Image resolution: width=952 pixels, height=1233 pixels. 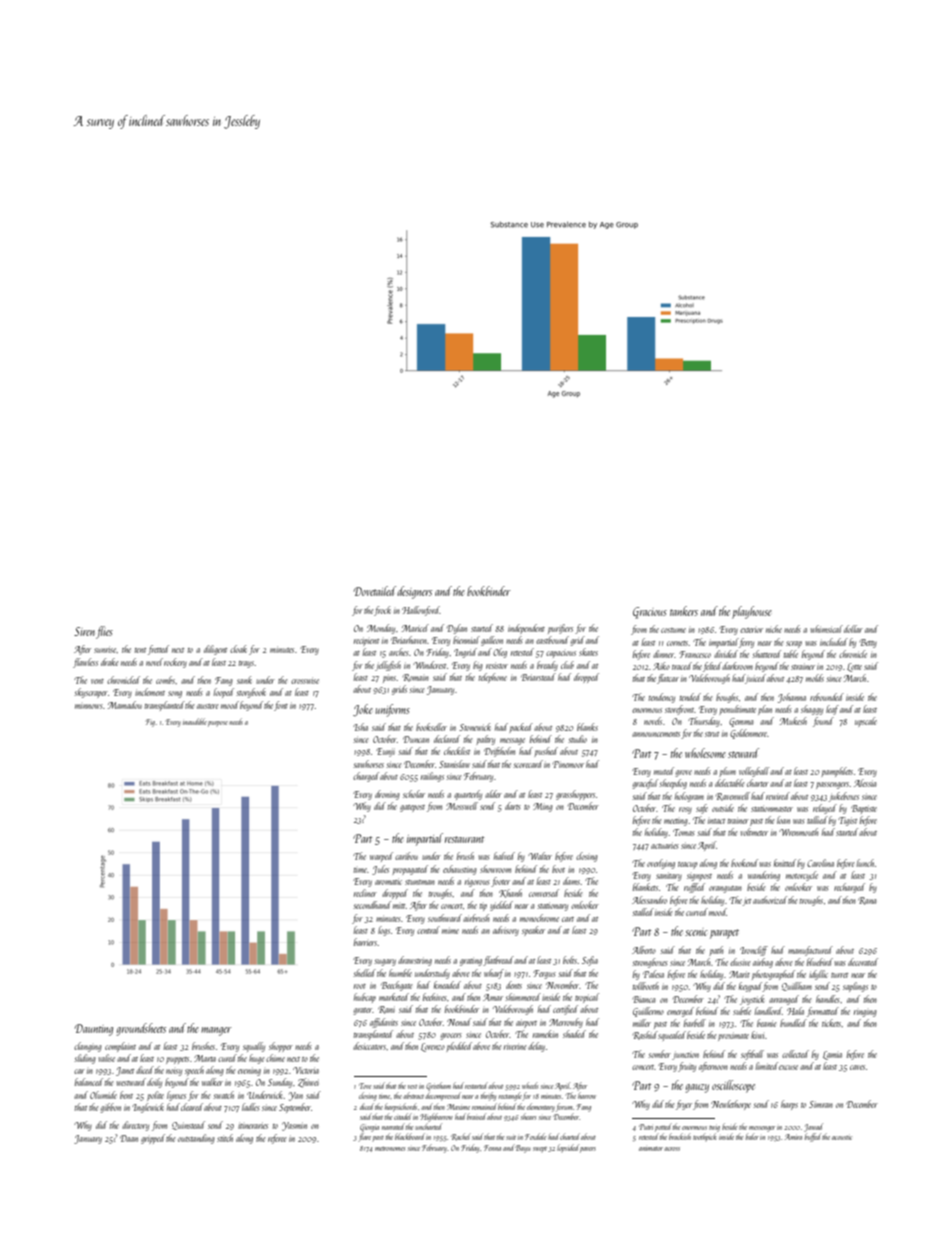 I want to click on Simran, so click(x=820, y=1104).
